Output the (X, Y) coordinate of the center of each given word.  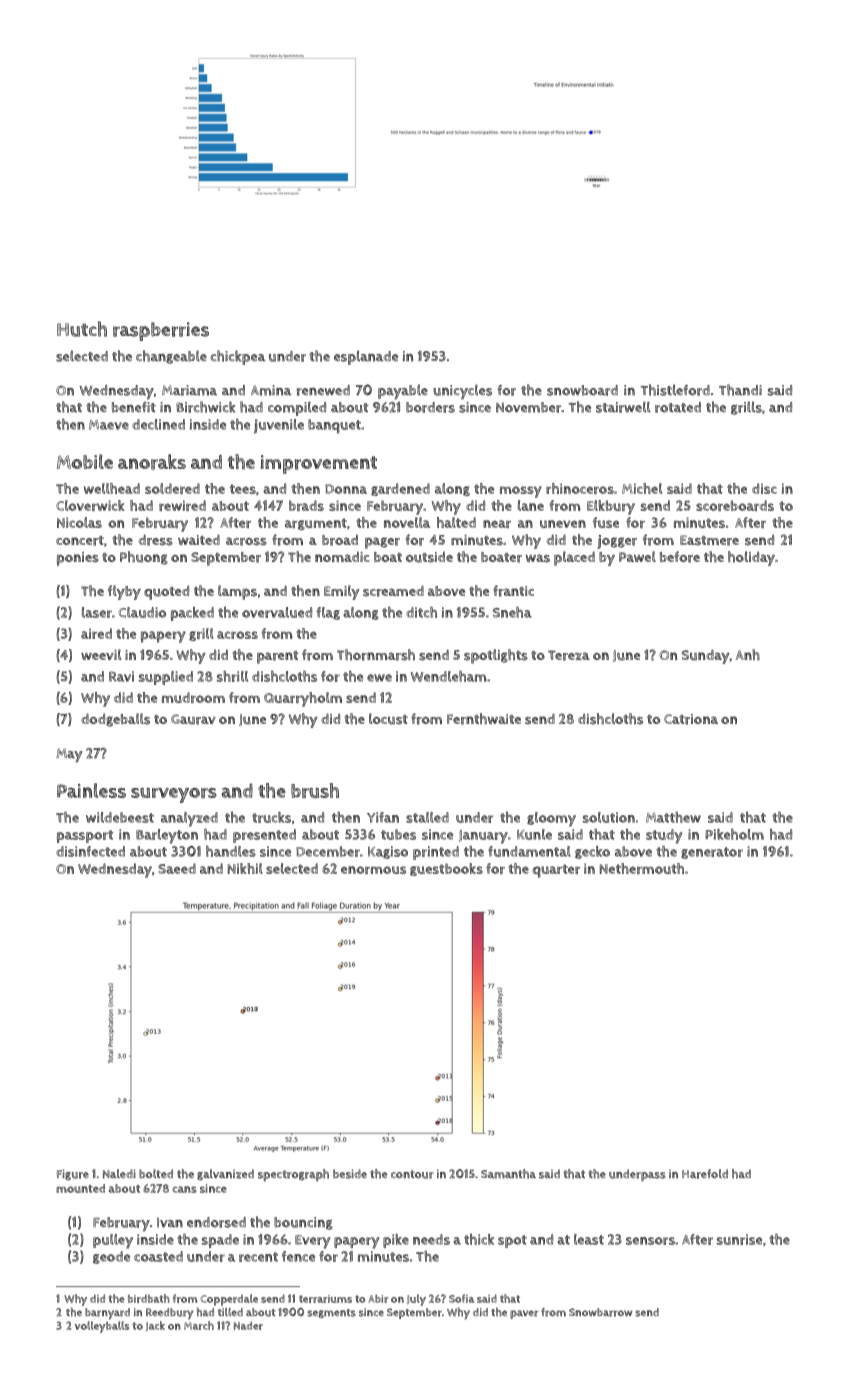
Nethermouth (642, 868)
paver (524, 1314)
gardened (400, 489)
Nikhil (245, 868)
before (680, 557)
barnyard (107, 1314)
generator (712, 853)
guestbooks (446, 869)
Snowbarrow (601, 1312)
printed (436, 853)
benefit (134, 407)
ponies (78, 559)
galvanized (225, 1175)
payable (403, 392)
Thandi (740, 390)
